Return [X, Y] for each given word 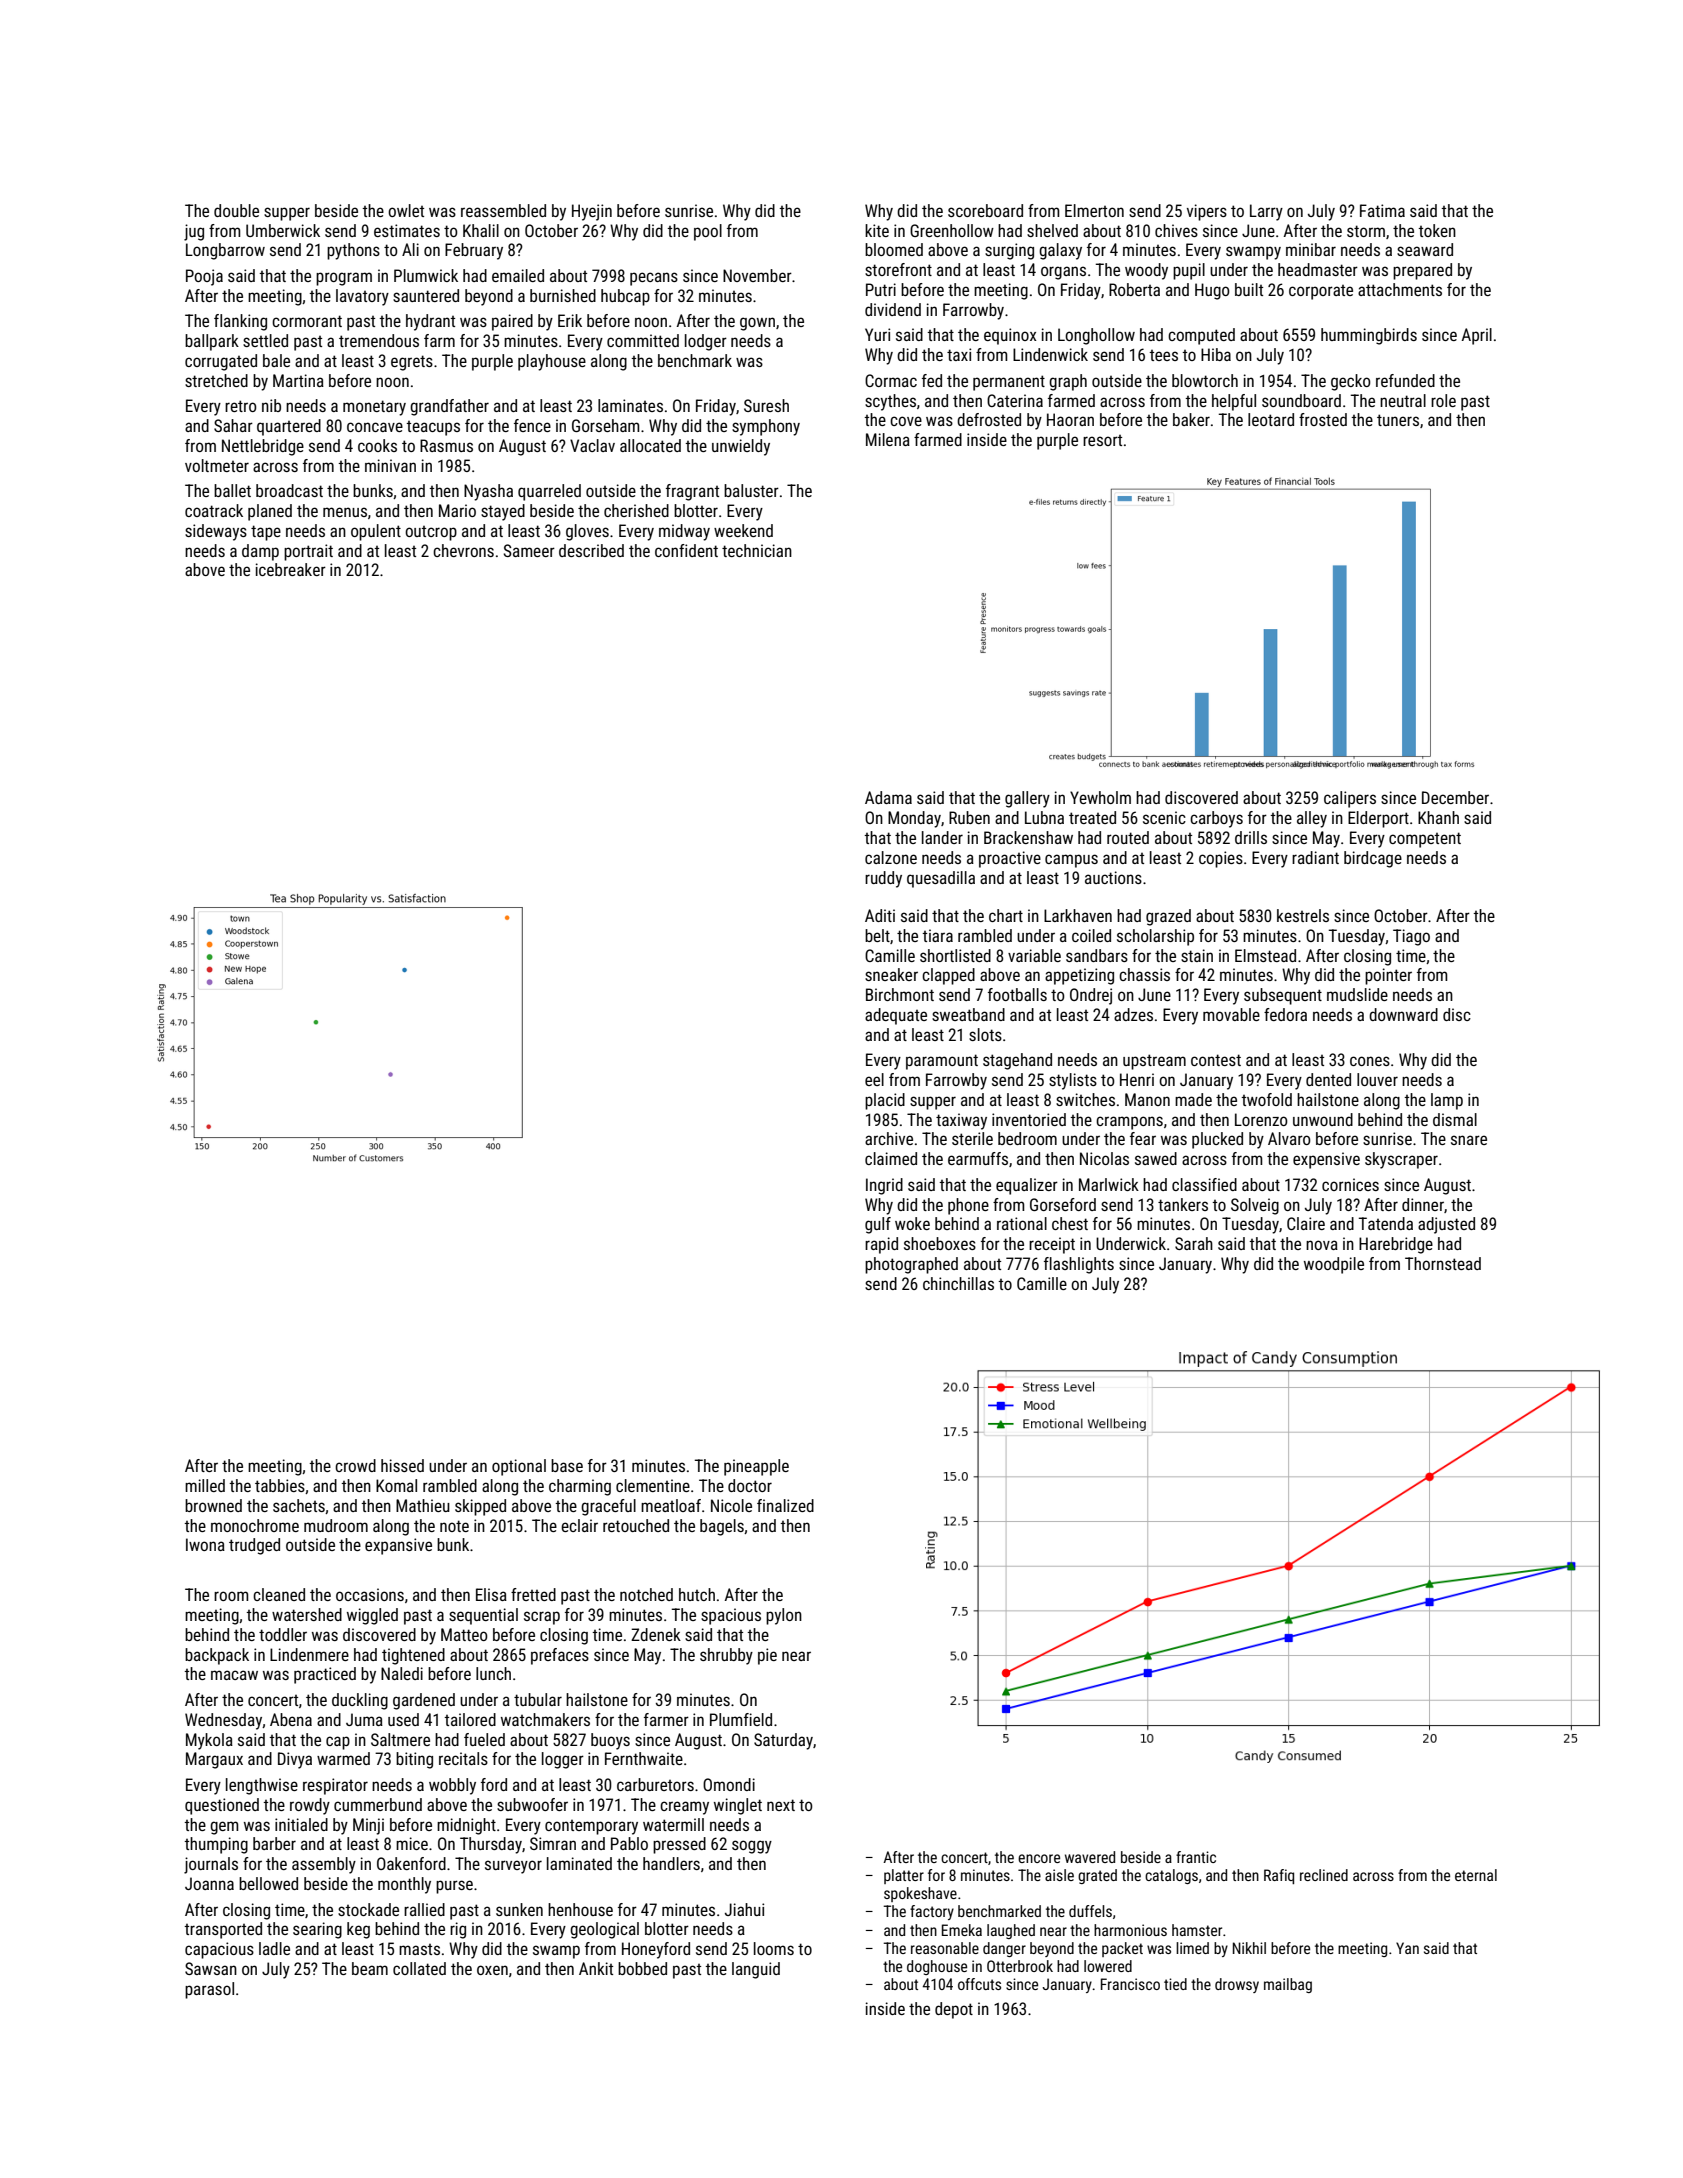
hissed [402, 1465]
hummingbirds [1369, 336]
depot [954, 2010]
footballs [1017, 994]
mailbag [1288, 1985]
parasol [209, 1990]
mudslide [1357, 994]
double [236, 210]
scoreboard [985, 210]
